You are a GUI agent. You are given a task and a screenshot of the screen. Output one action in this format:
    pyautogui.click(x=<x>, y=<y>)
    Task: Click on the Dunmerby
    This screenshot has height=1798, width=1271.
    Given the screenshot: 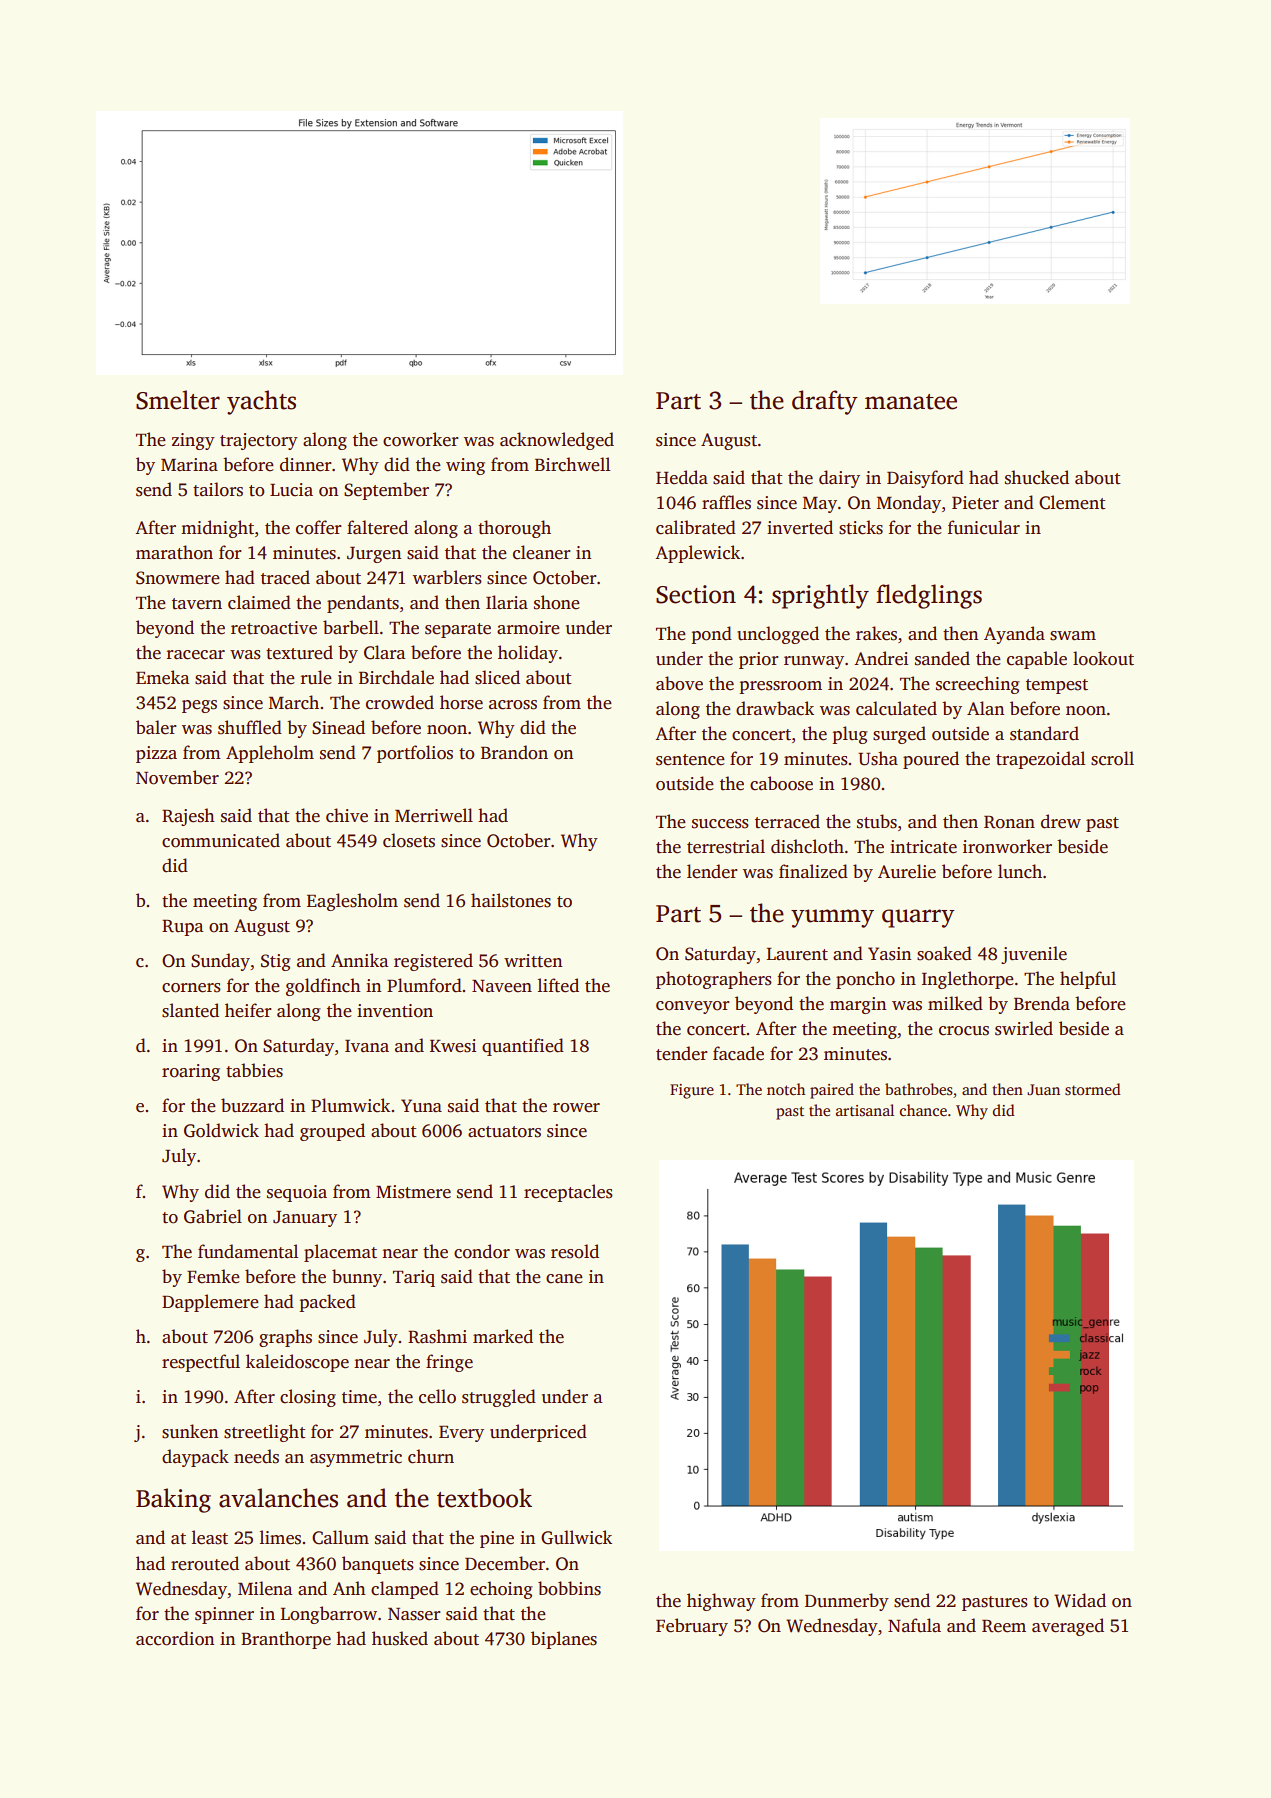 What is the action you would take?
    pyautogui.click(x=847, y=1602)
